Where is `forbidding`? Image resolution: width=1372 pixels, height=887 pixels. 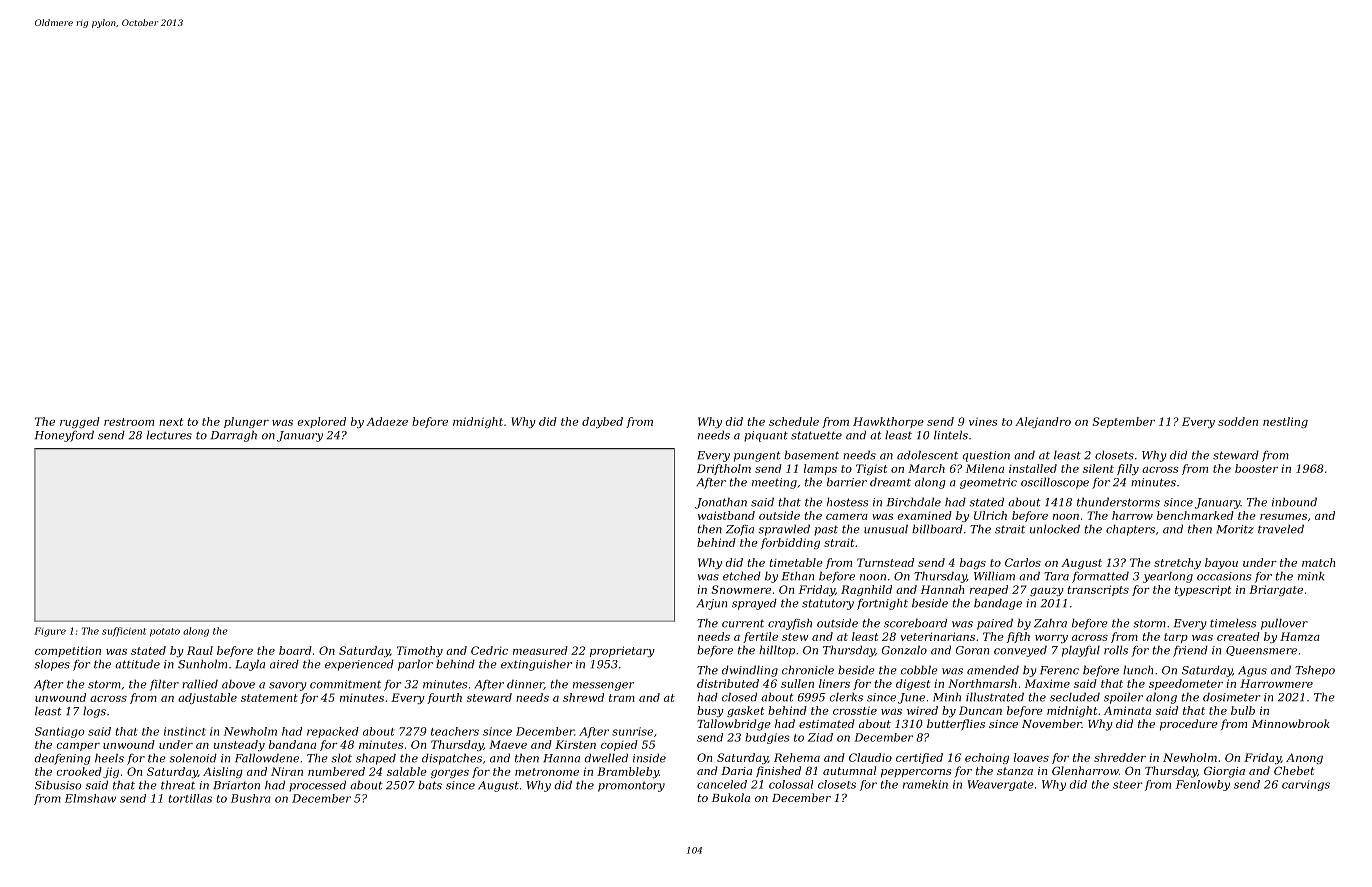 forbidding is located at coordinates (790, 543).
